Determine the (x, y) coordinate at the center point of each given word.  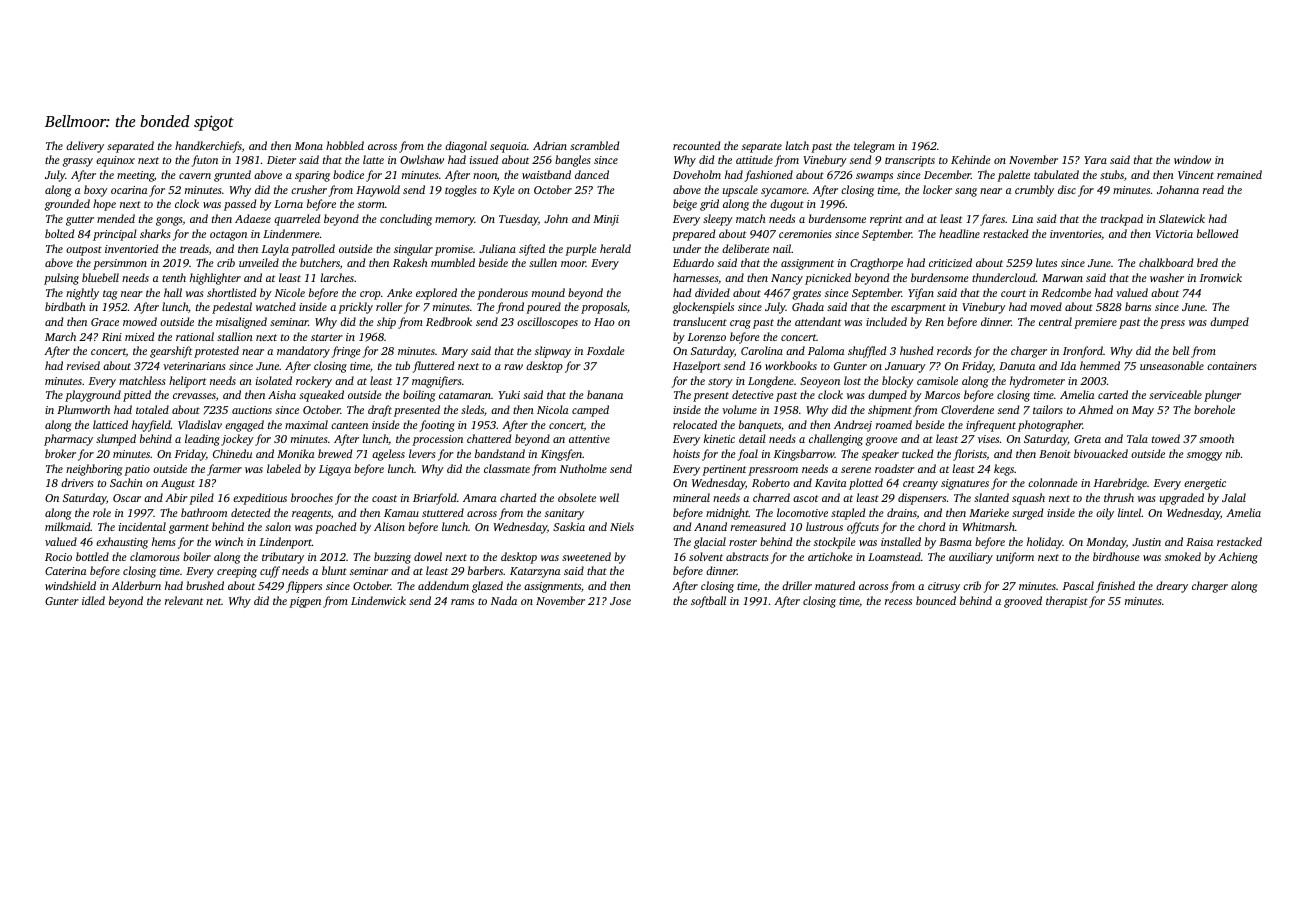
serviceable (1175, 394)
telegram (874, 147)
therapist (1067, 602)
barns (1138, 306)
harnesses (695, 277)
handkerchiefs (208, 147)
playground (93, 396)
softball (708, 602)
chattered (489, 438)
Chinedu (232, 453)
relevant (184, 600)
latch (797, 145)
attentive (589, 439)
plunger (1222, 396)
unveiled (259, 262)
